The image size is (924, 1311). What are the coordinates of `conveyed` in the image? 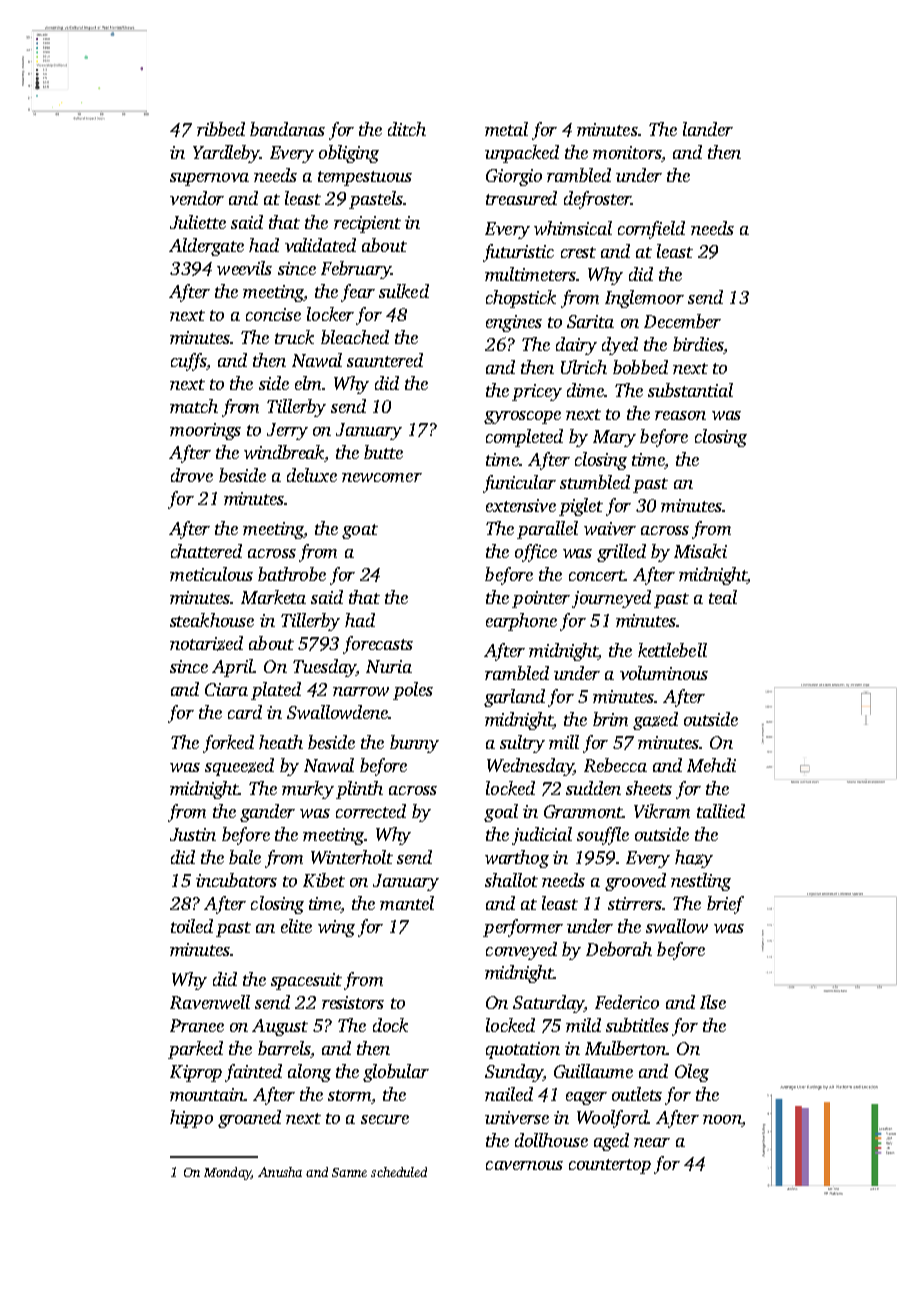 It's located at (521, 951).
